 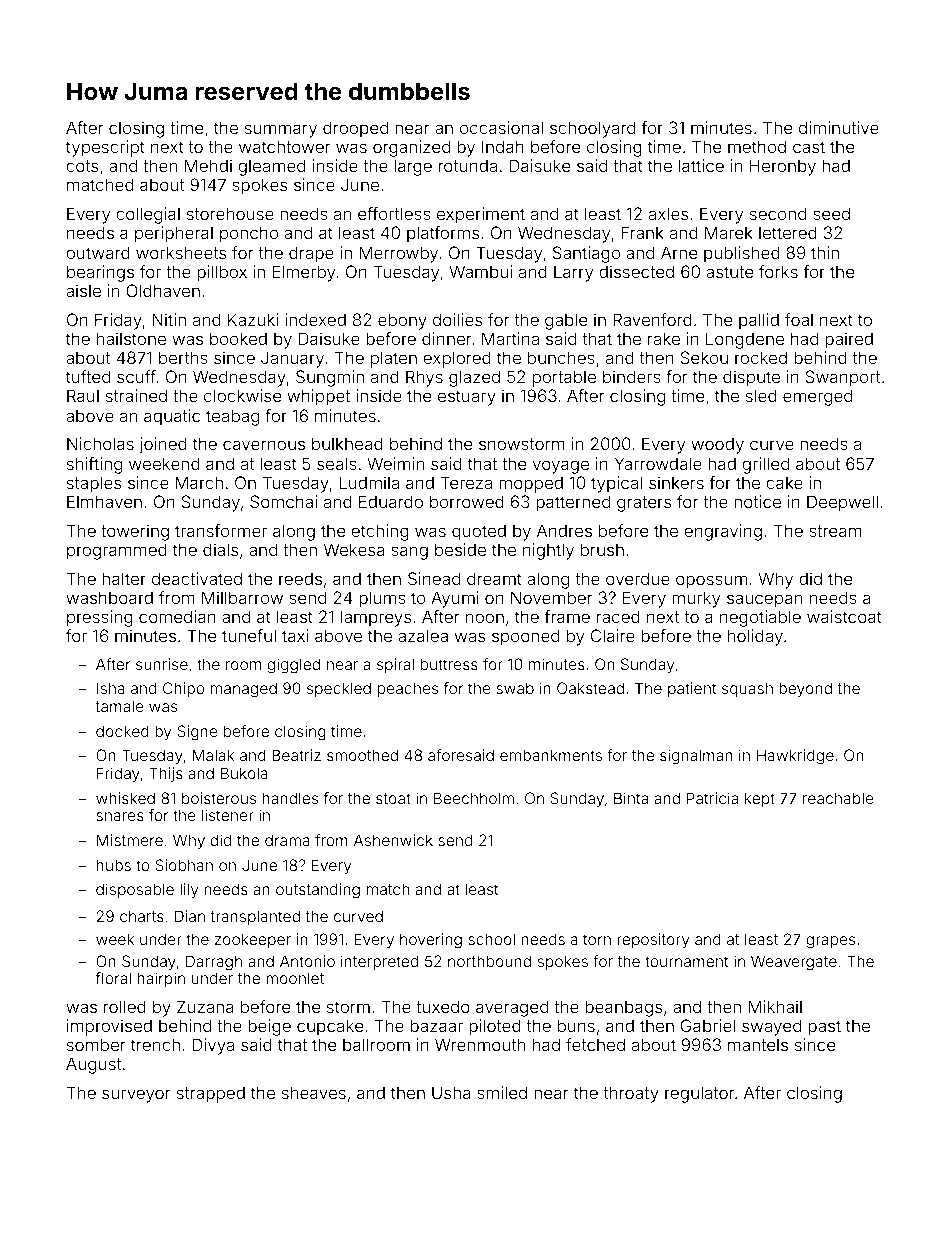 I want to click on Ashenwick, so click(x=393, y=840).
